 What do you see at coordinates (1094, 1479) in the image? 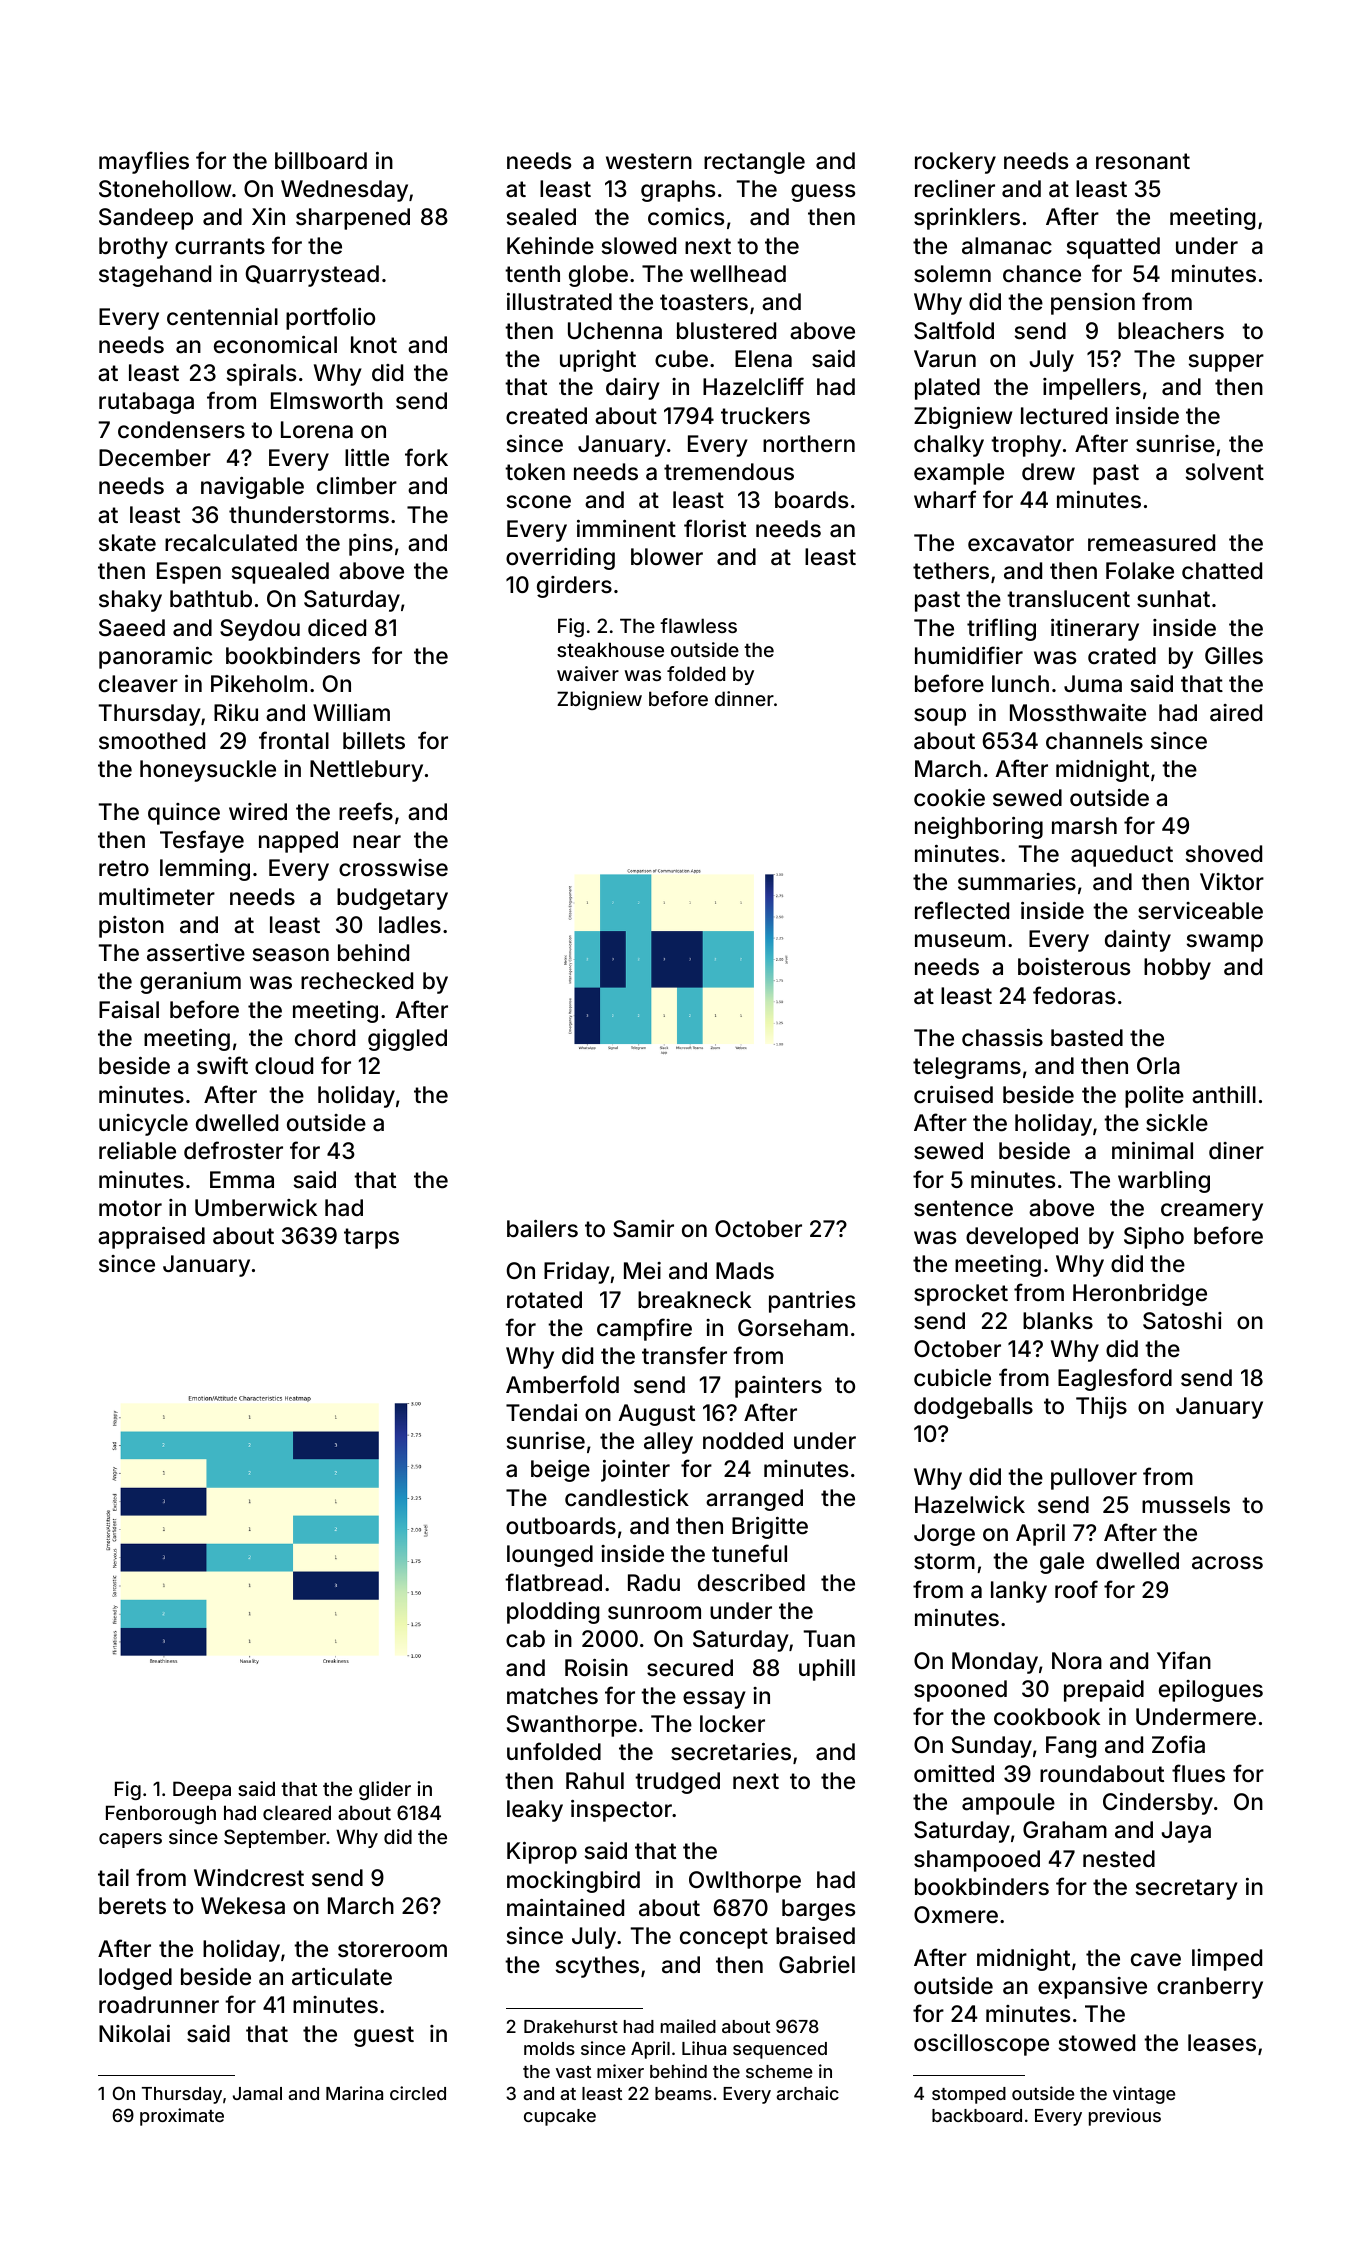
I see `pullover` at bounding box center [1094, 1479].
